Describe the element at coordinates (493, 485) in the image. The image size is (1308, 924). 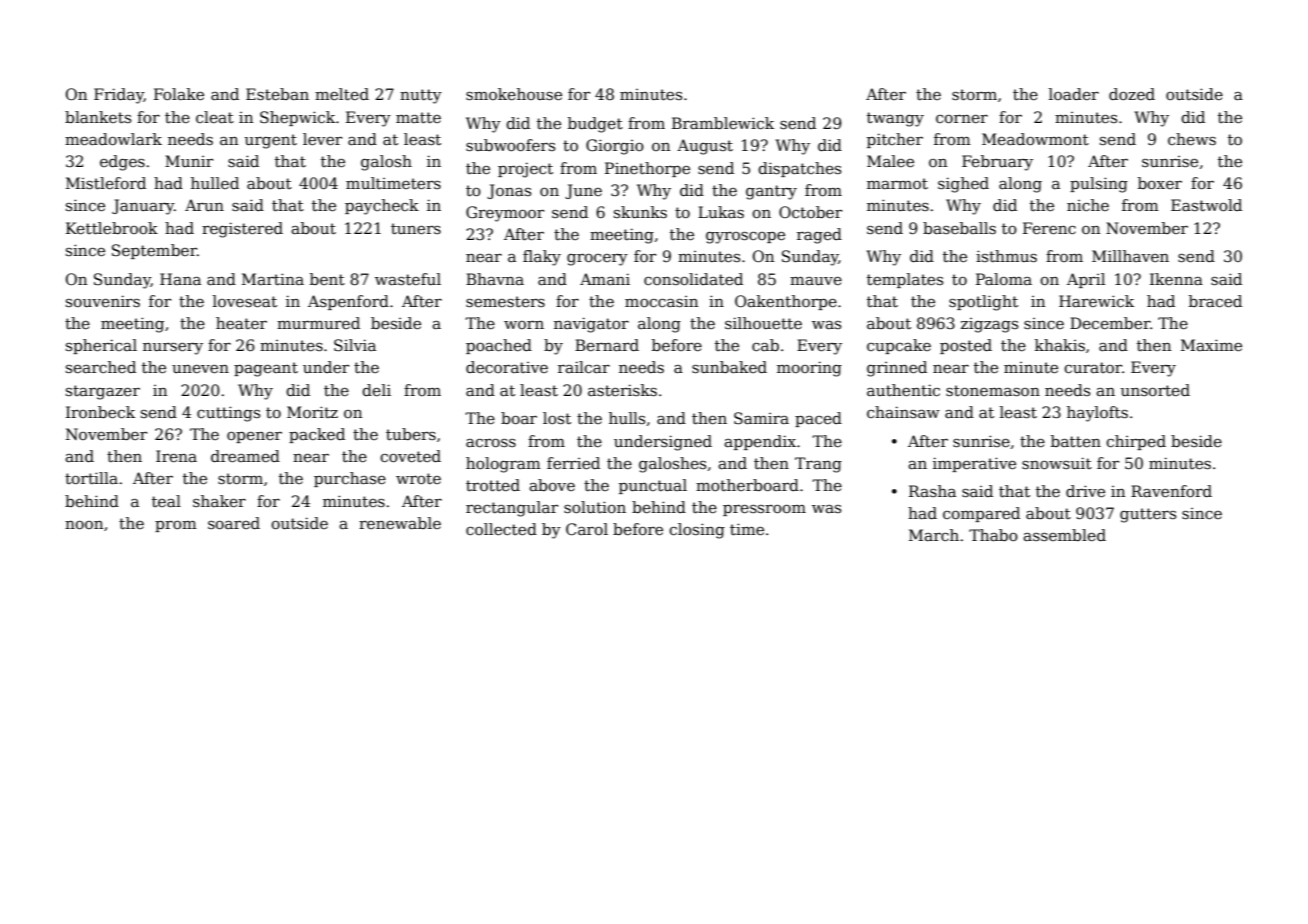
I see `trotted` at that location.
